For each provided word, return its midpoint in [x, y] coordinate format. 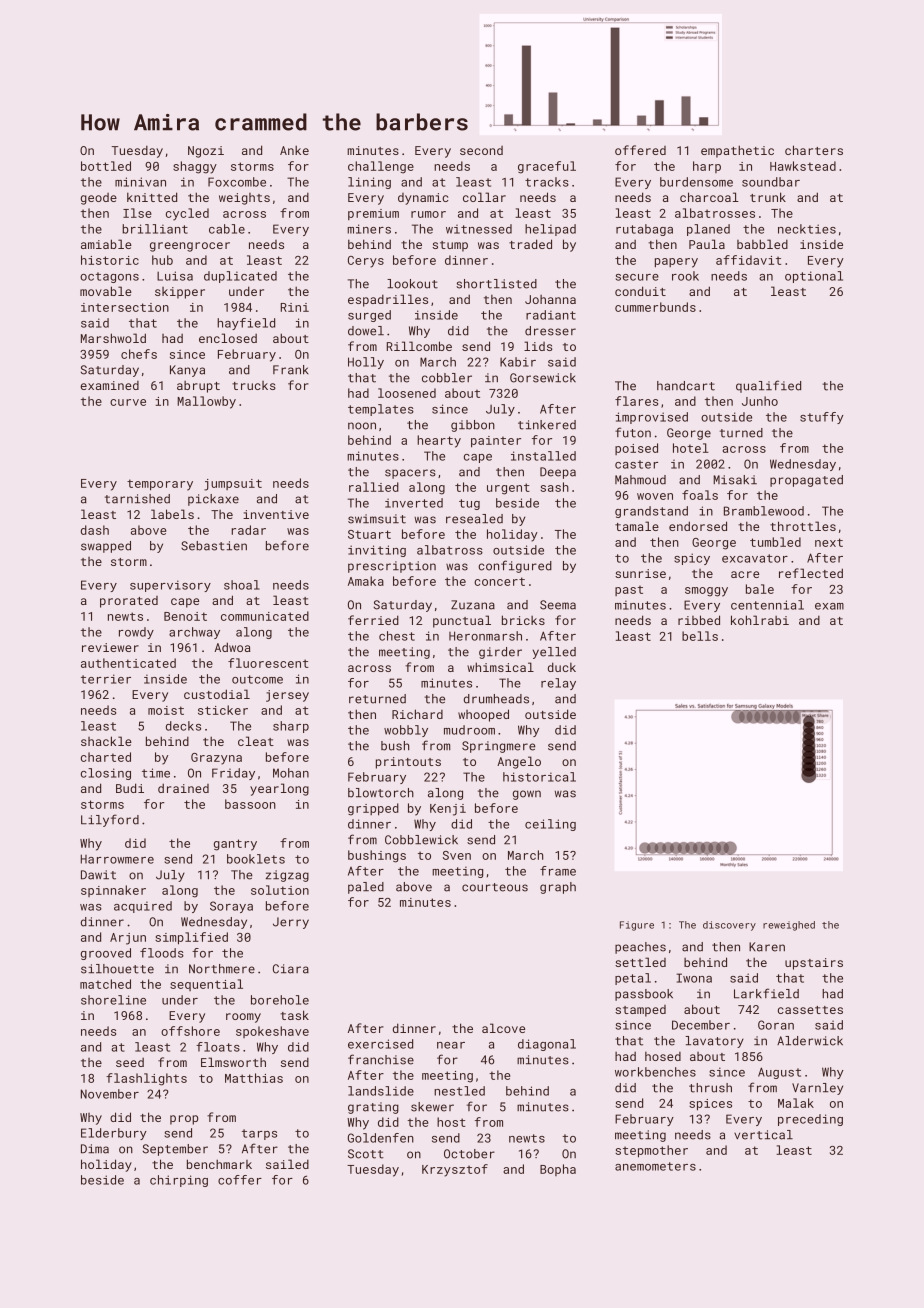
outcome [257, 679]
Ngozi [206, 152]
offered [640, 150]
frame [558, 871]
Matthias [254, 1078]
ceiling [550, 825]
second [481, 150]
